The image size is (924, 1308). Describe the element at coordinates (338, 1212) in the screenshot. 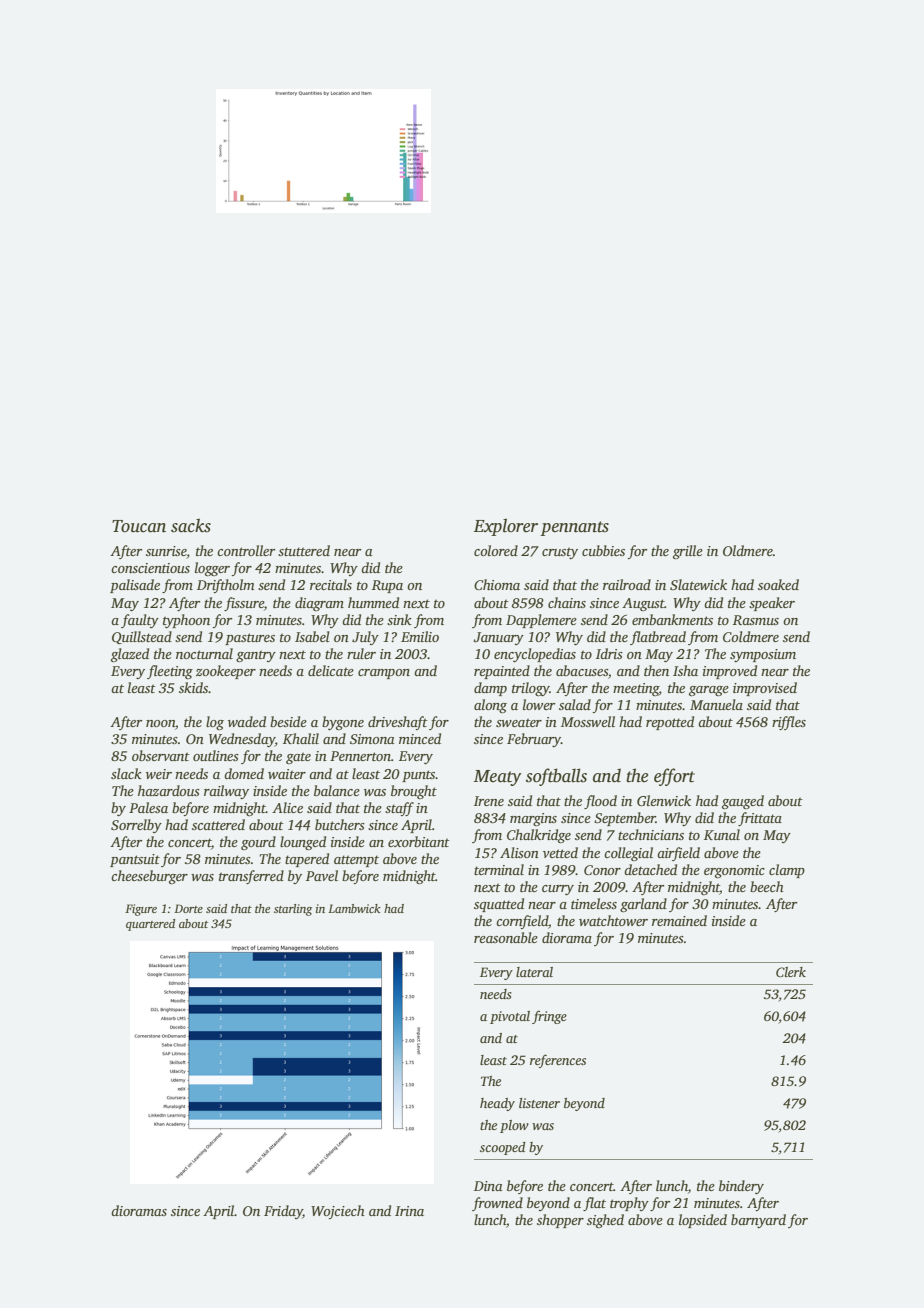

I see `Wojciech` at that location.
